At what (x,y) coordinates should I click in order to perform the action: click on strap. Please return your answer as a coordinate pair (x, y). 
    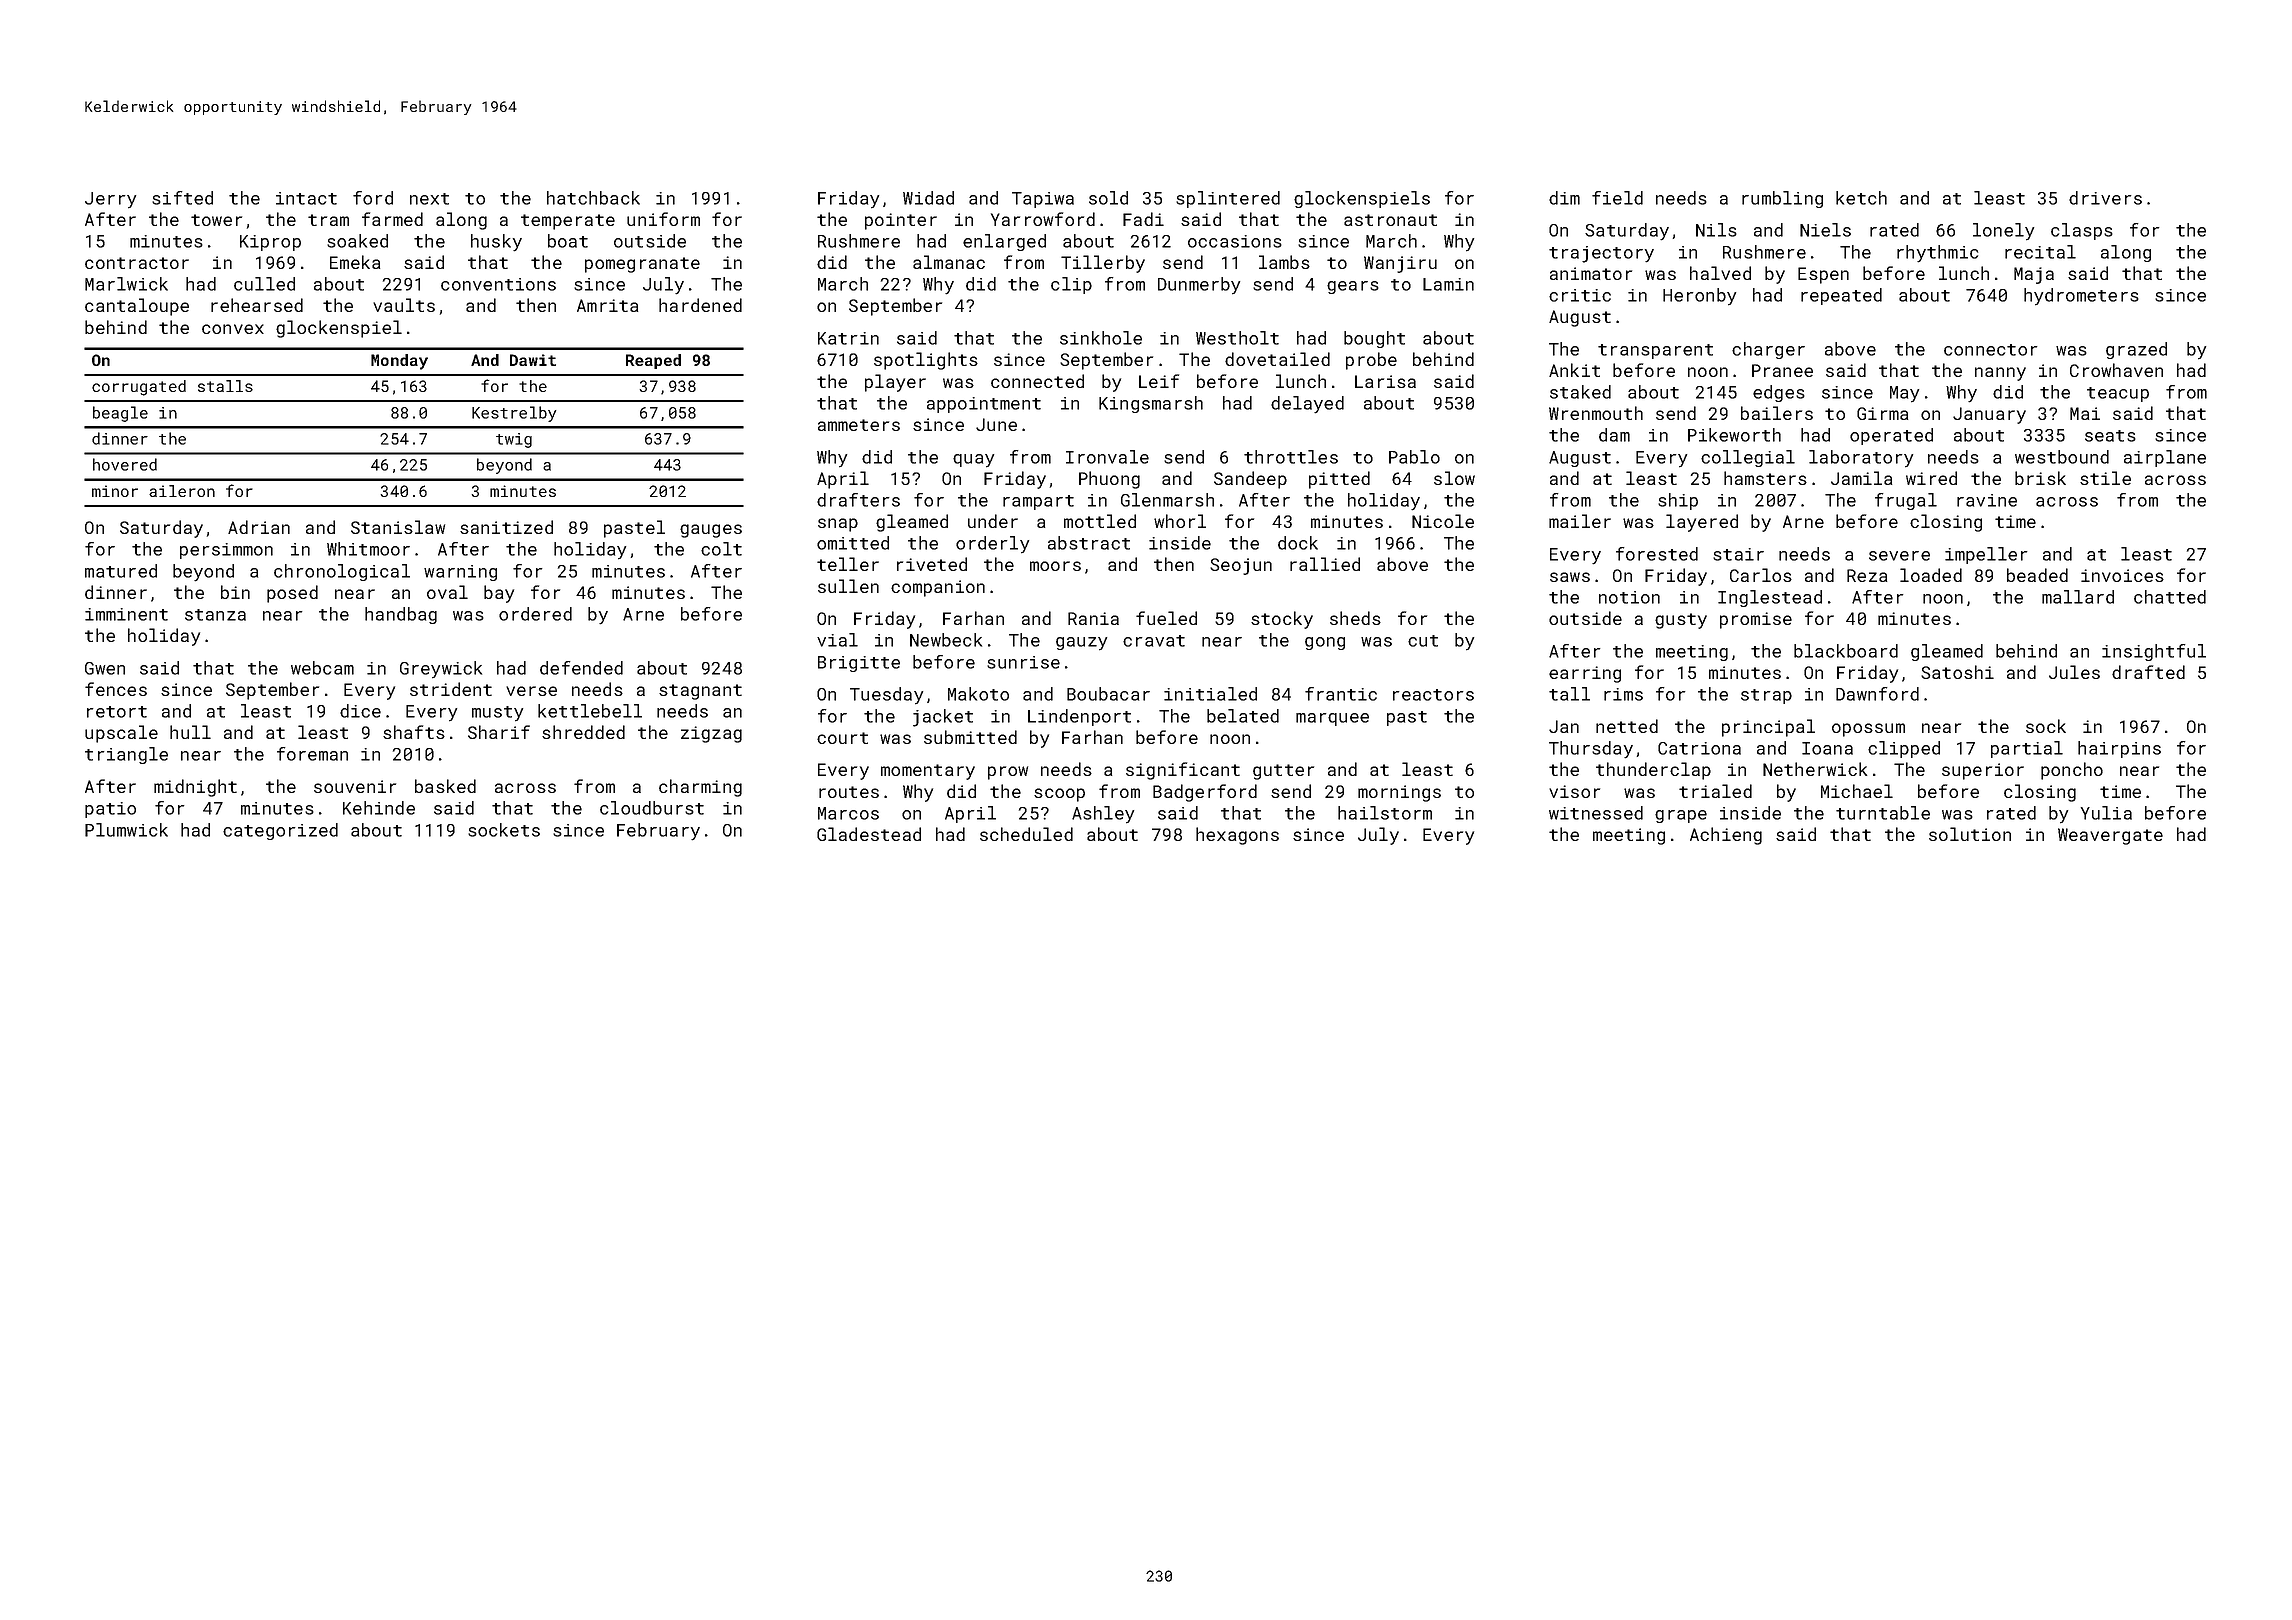
    Looking at the image, I should click on (1766, 696).
